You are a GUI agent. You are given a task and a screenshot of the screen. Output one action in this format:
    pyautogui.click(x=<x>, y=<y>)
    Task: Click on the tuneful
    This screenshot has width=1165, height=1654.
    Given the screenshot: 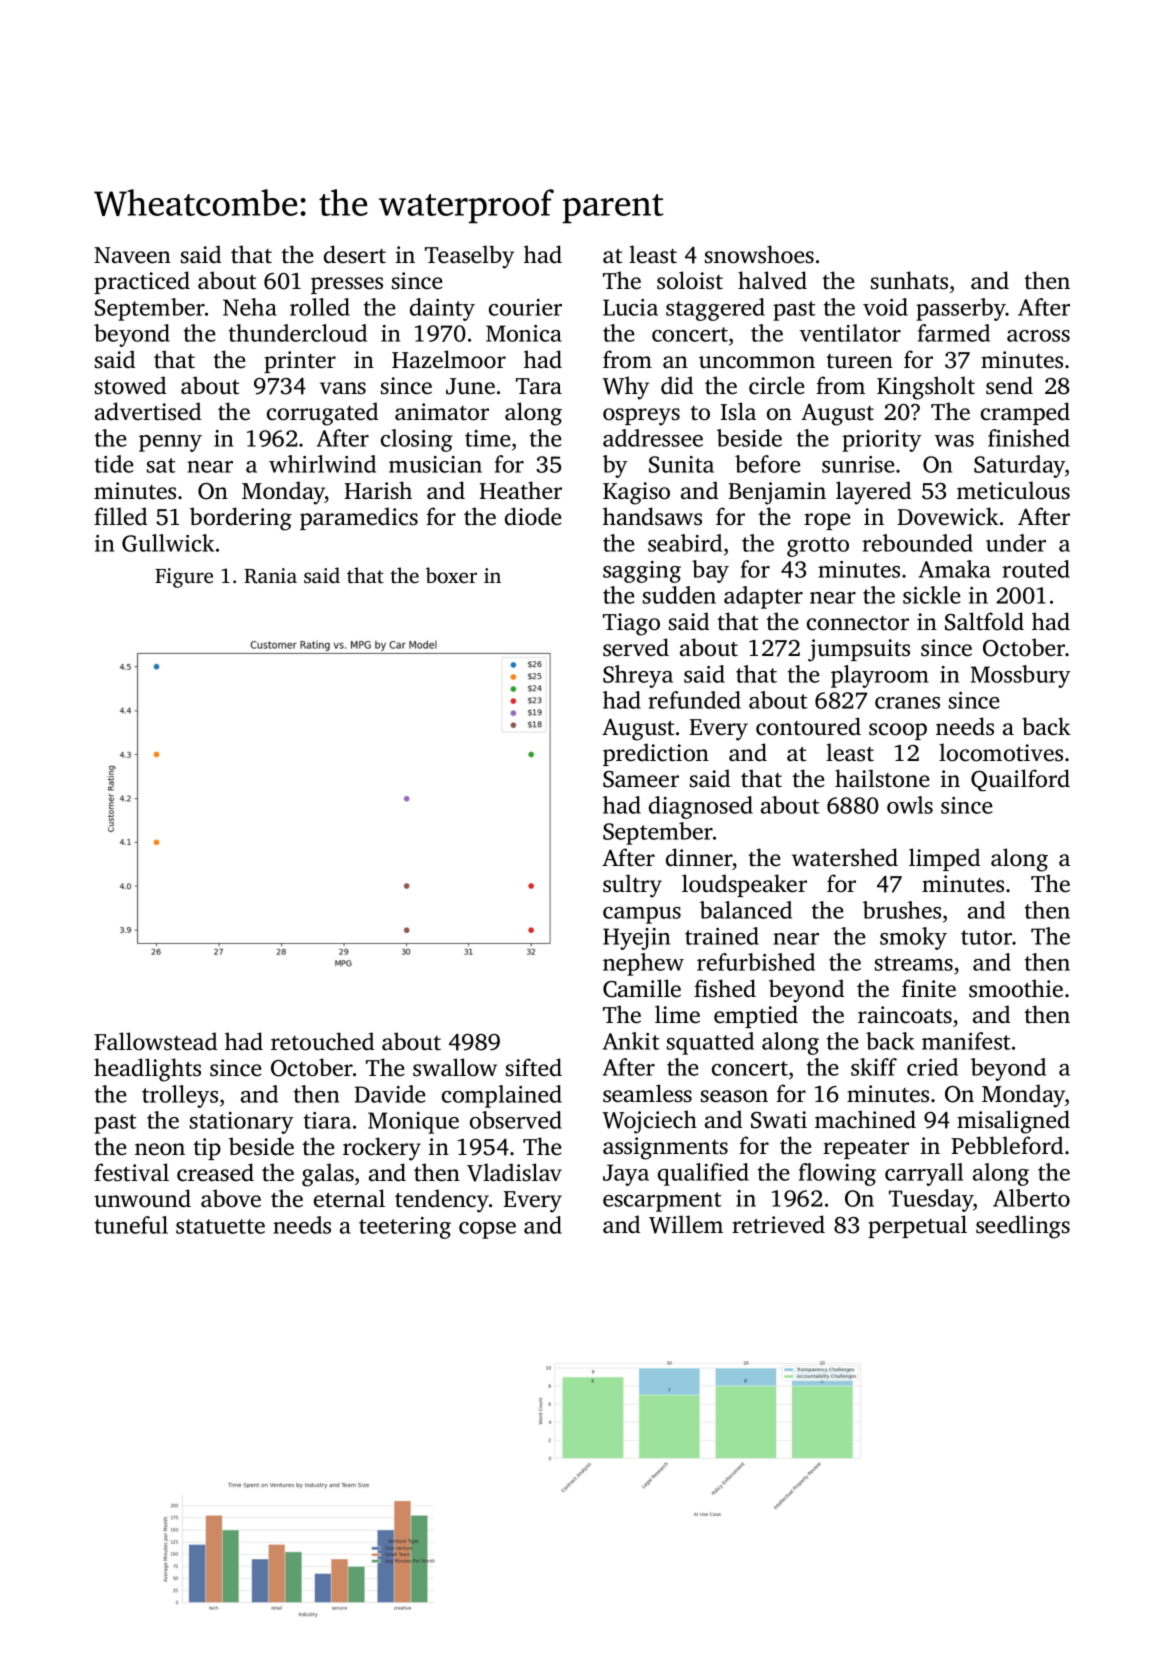 What is the action you would take?
    pyautogui.click(x=131, y=1225)
